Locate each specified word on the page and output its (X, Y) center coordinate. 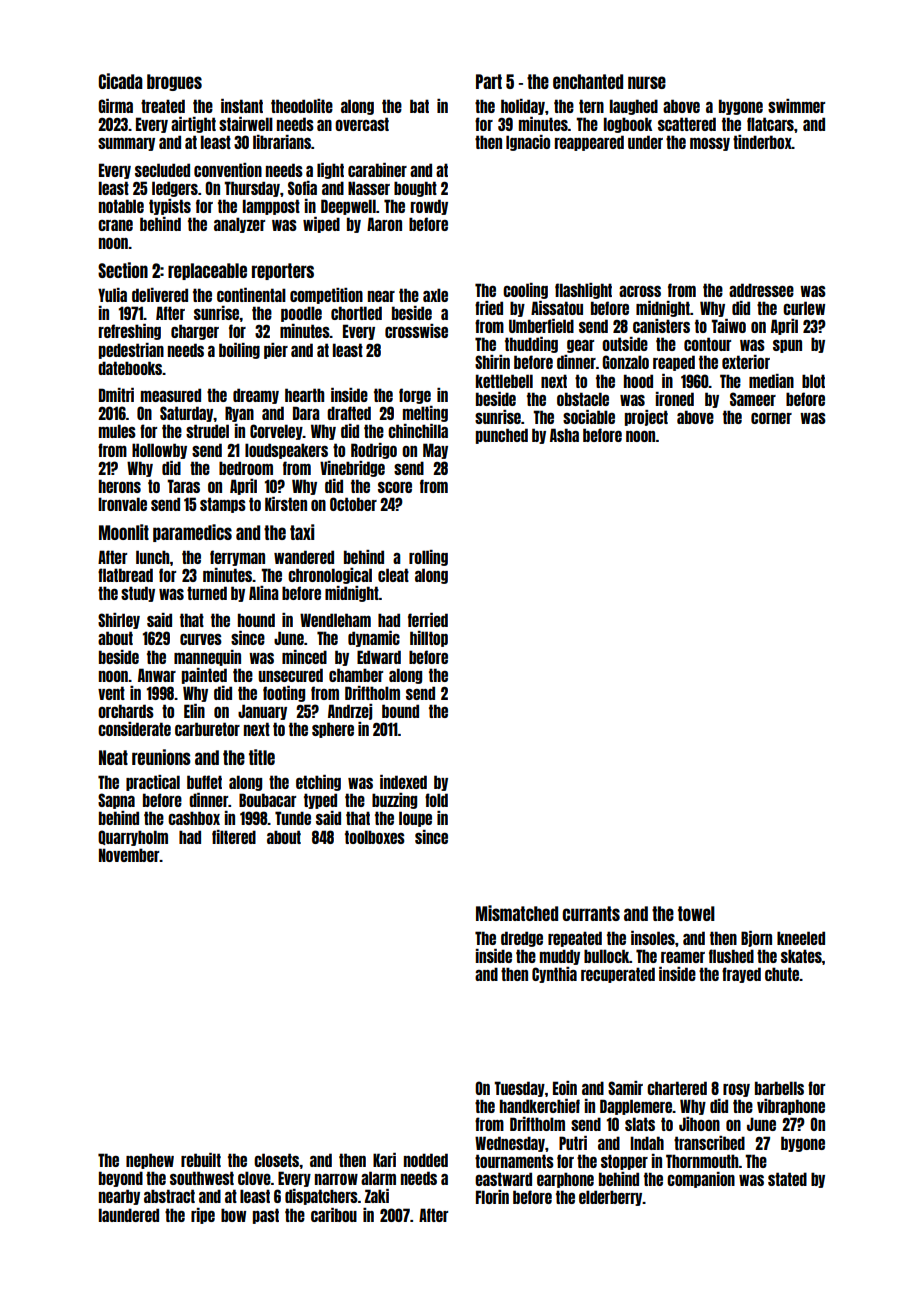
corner (771, 418)
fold (436, 800)
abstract (169, 1196)
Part (489, 81)
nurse (647, 82)
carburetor (207, 729)
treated (163, 106)
